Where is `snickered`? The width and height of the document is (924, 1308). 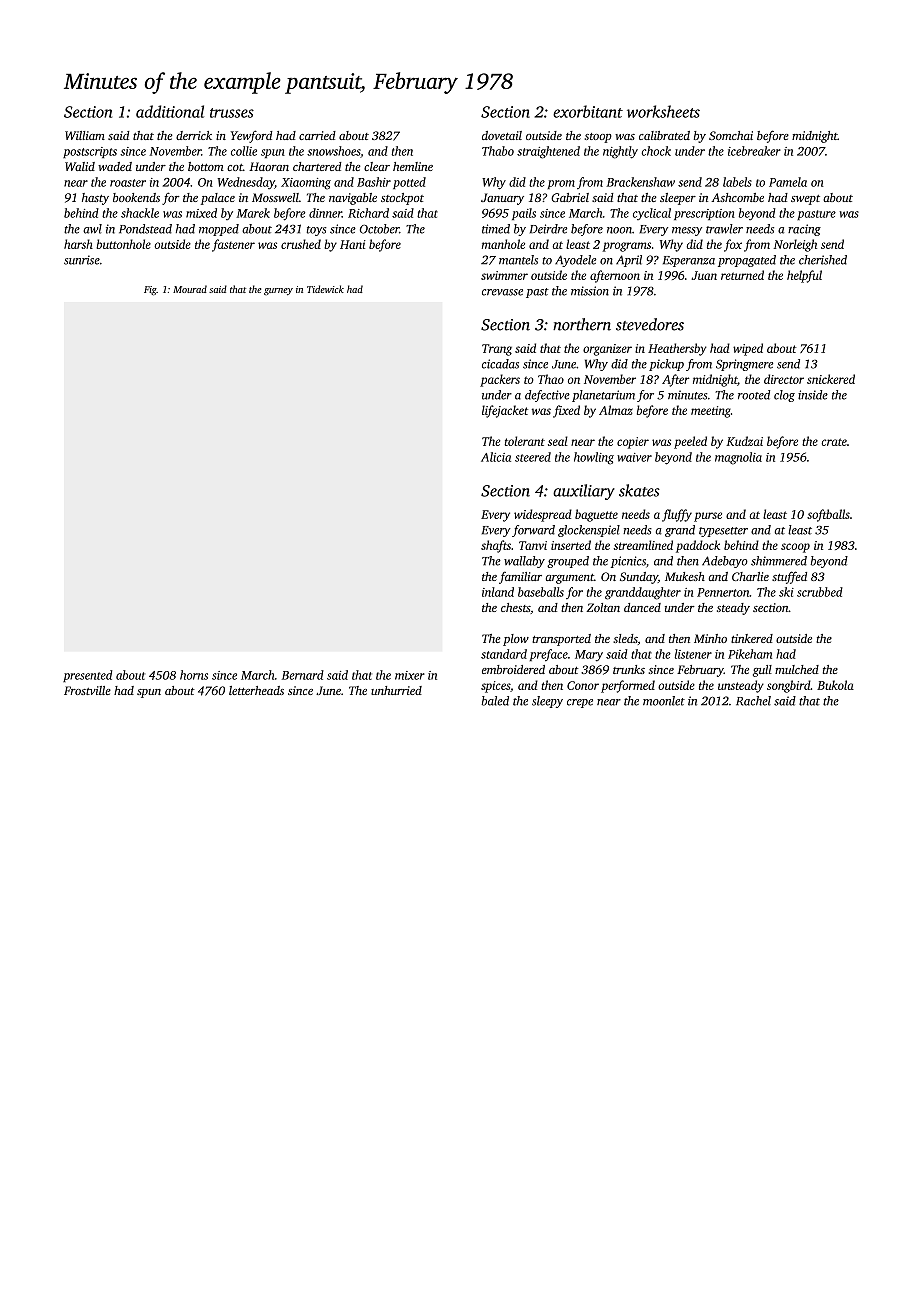 snickered is located at coordinates (831, 379).
